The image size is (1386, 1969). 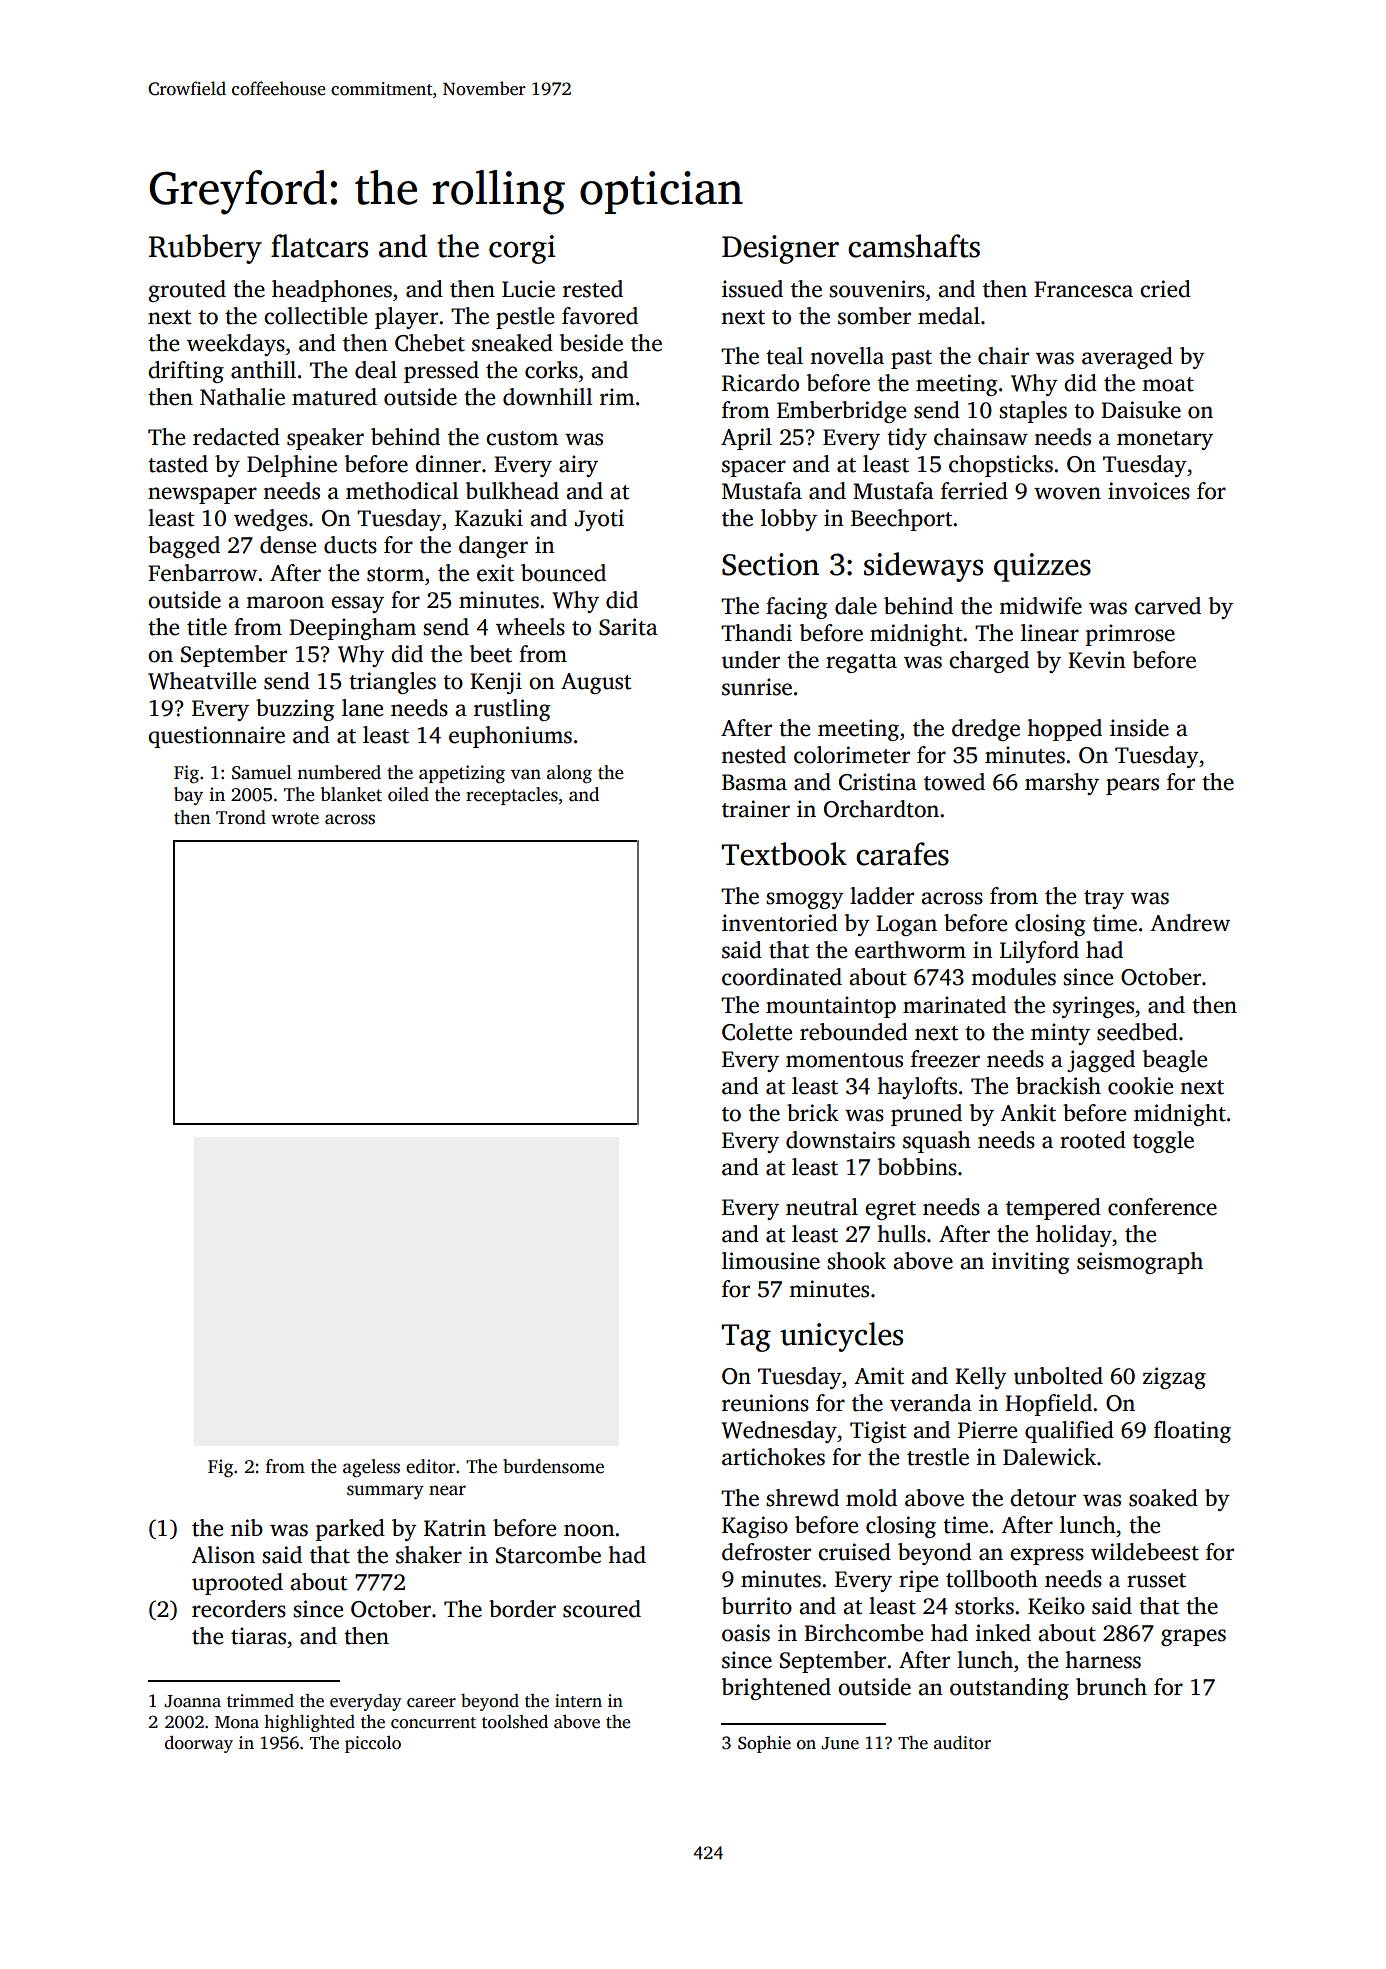 What do you see at coordinates (319, 246) in the screenshot?
I see `flatcars` at bounding box center [319, 246].
